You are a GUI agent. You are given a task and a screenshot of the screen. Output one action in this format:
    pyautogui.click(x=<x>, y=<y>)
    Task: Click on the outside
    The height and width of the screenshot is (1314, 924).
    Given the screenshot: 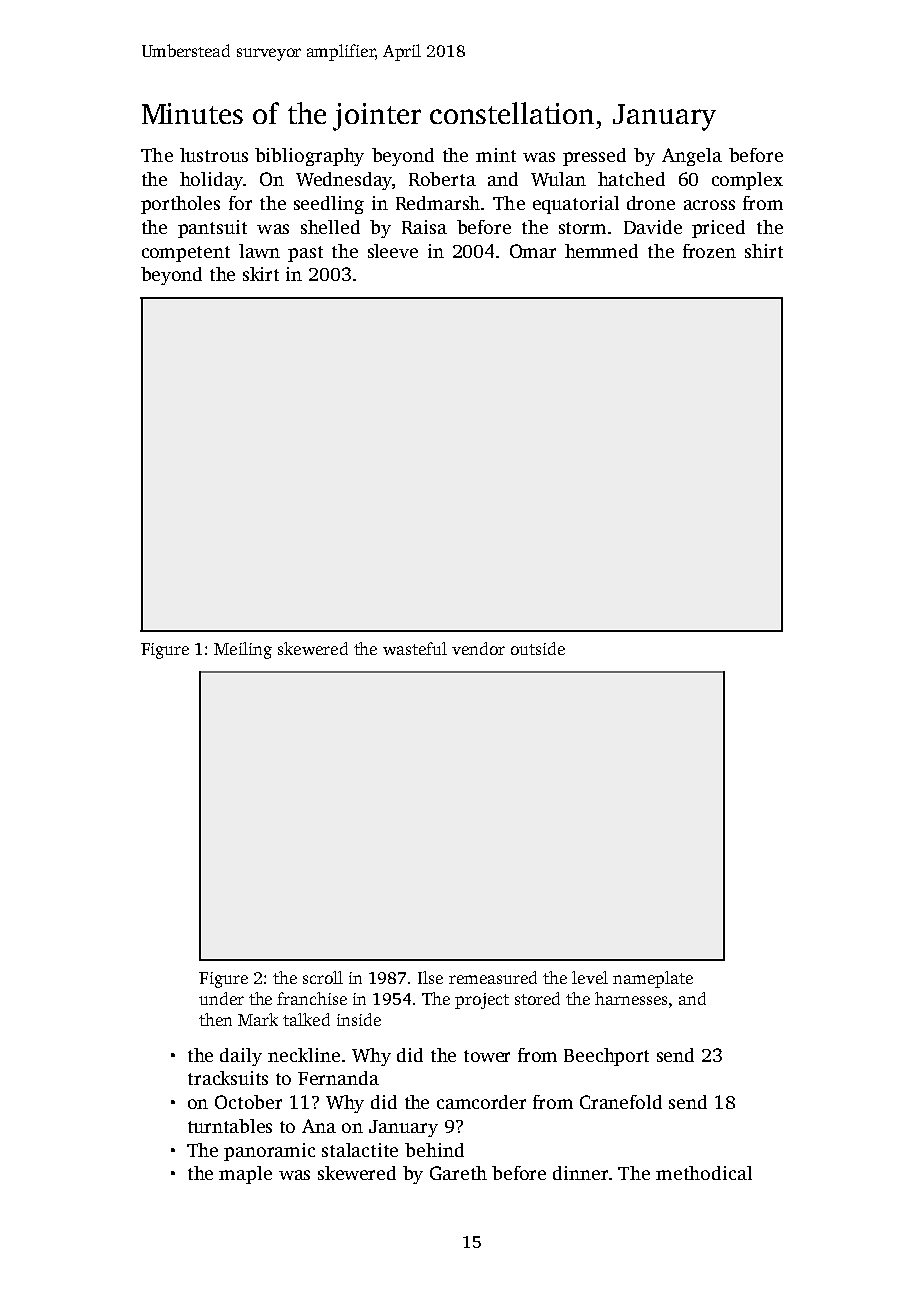 What is the action you would take?
    pyautogui.click(x=538, y=648)
